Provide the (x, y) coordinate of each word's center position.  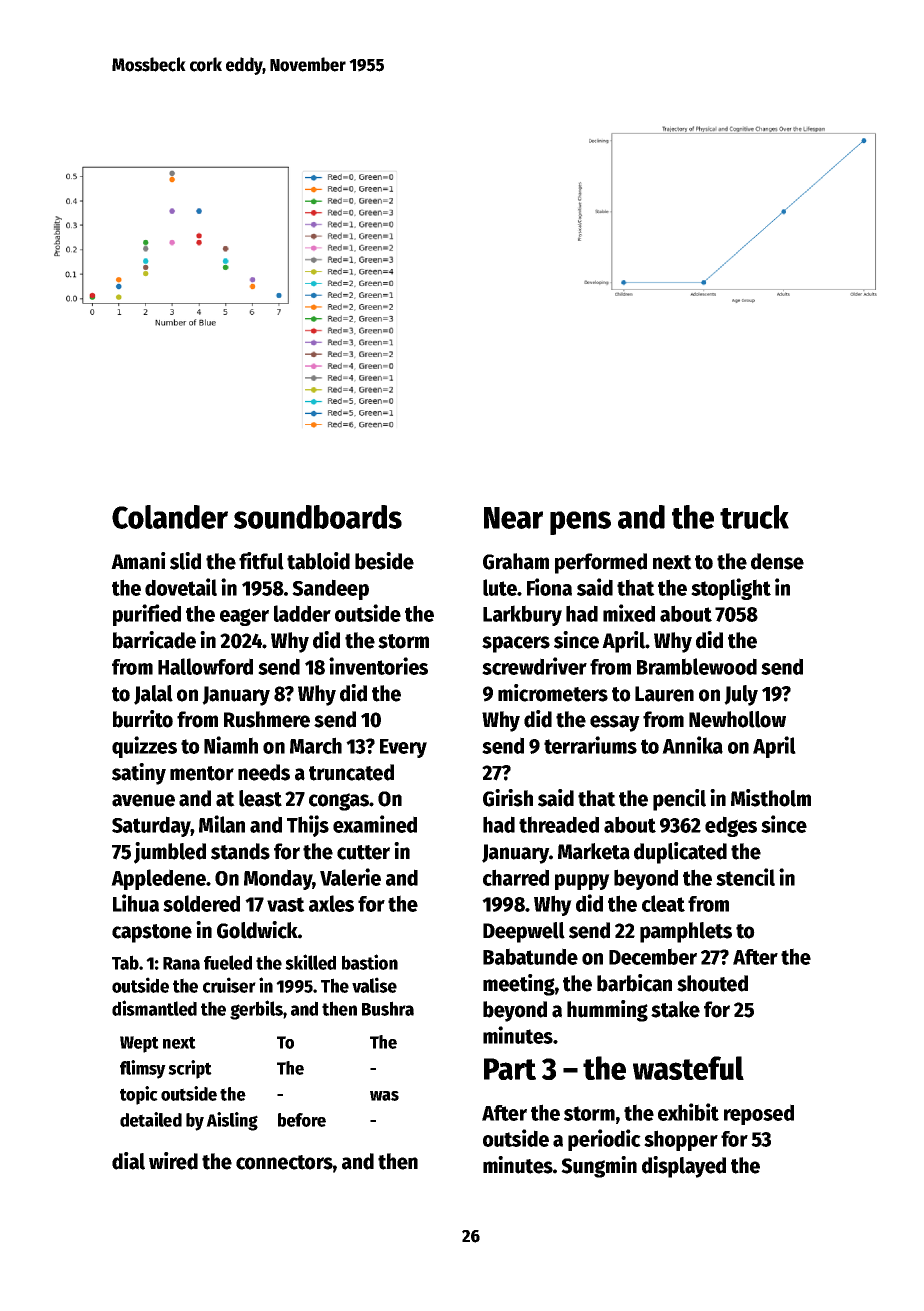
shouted (712, 983)
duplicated (680, 853)
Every (403, 748)
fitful (261, 561)
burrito (143, 719)
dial (128, 1161)
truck (754, 517)
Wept (139, 1044)
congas (339, 802)
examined (375, 824)
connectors (284, 1162)
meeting (519, 985)
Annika (692, 745)
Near (513, 518)
